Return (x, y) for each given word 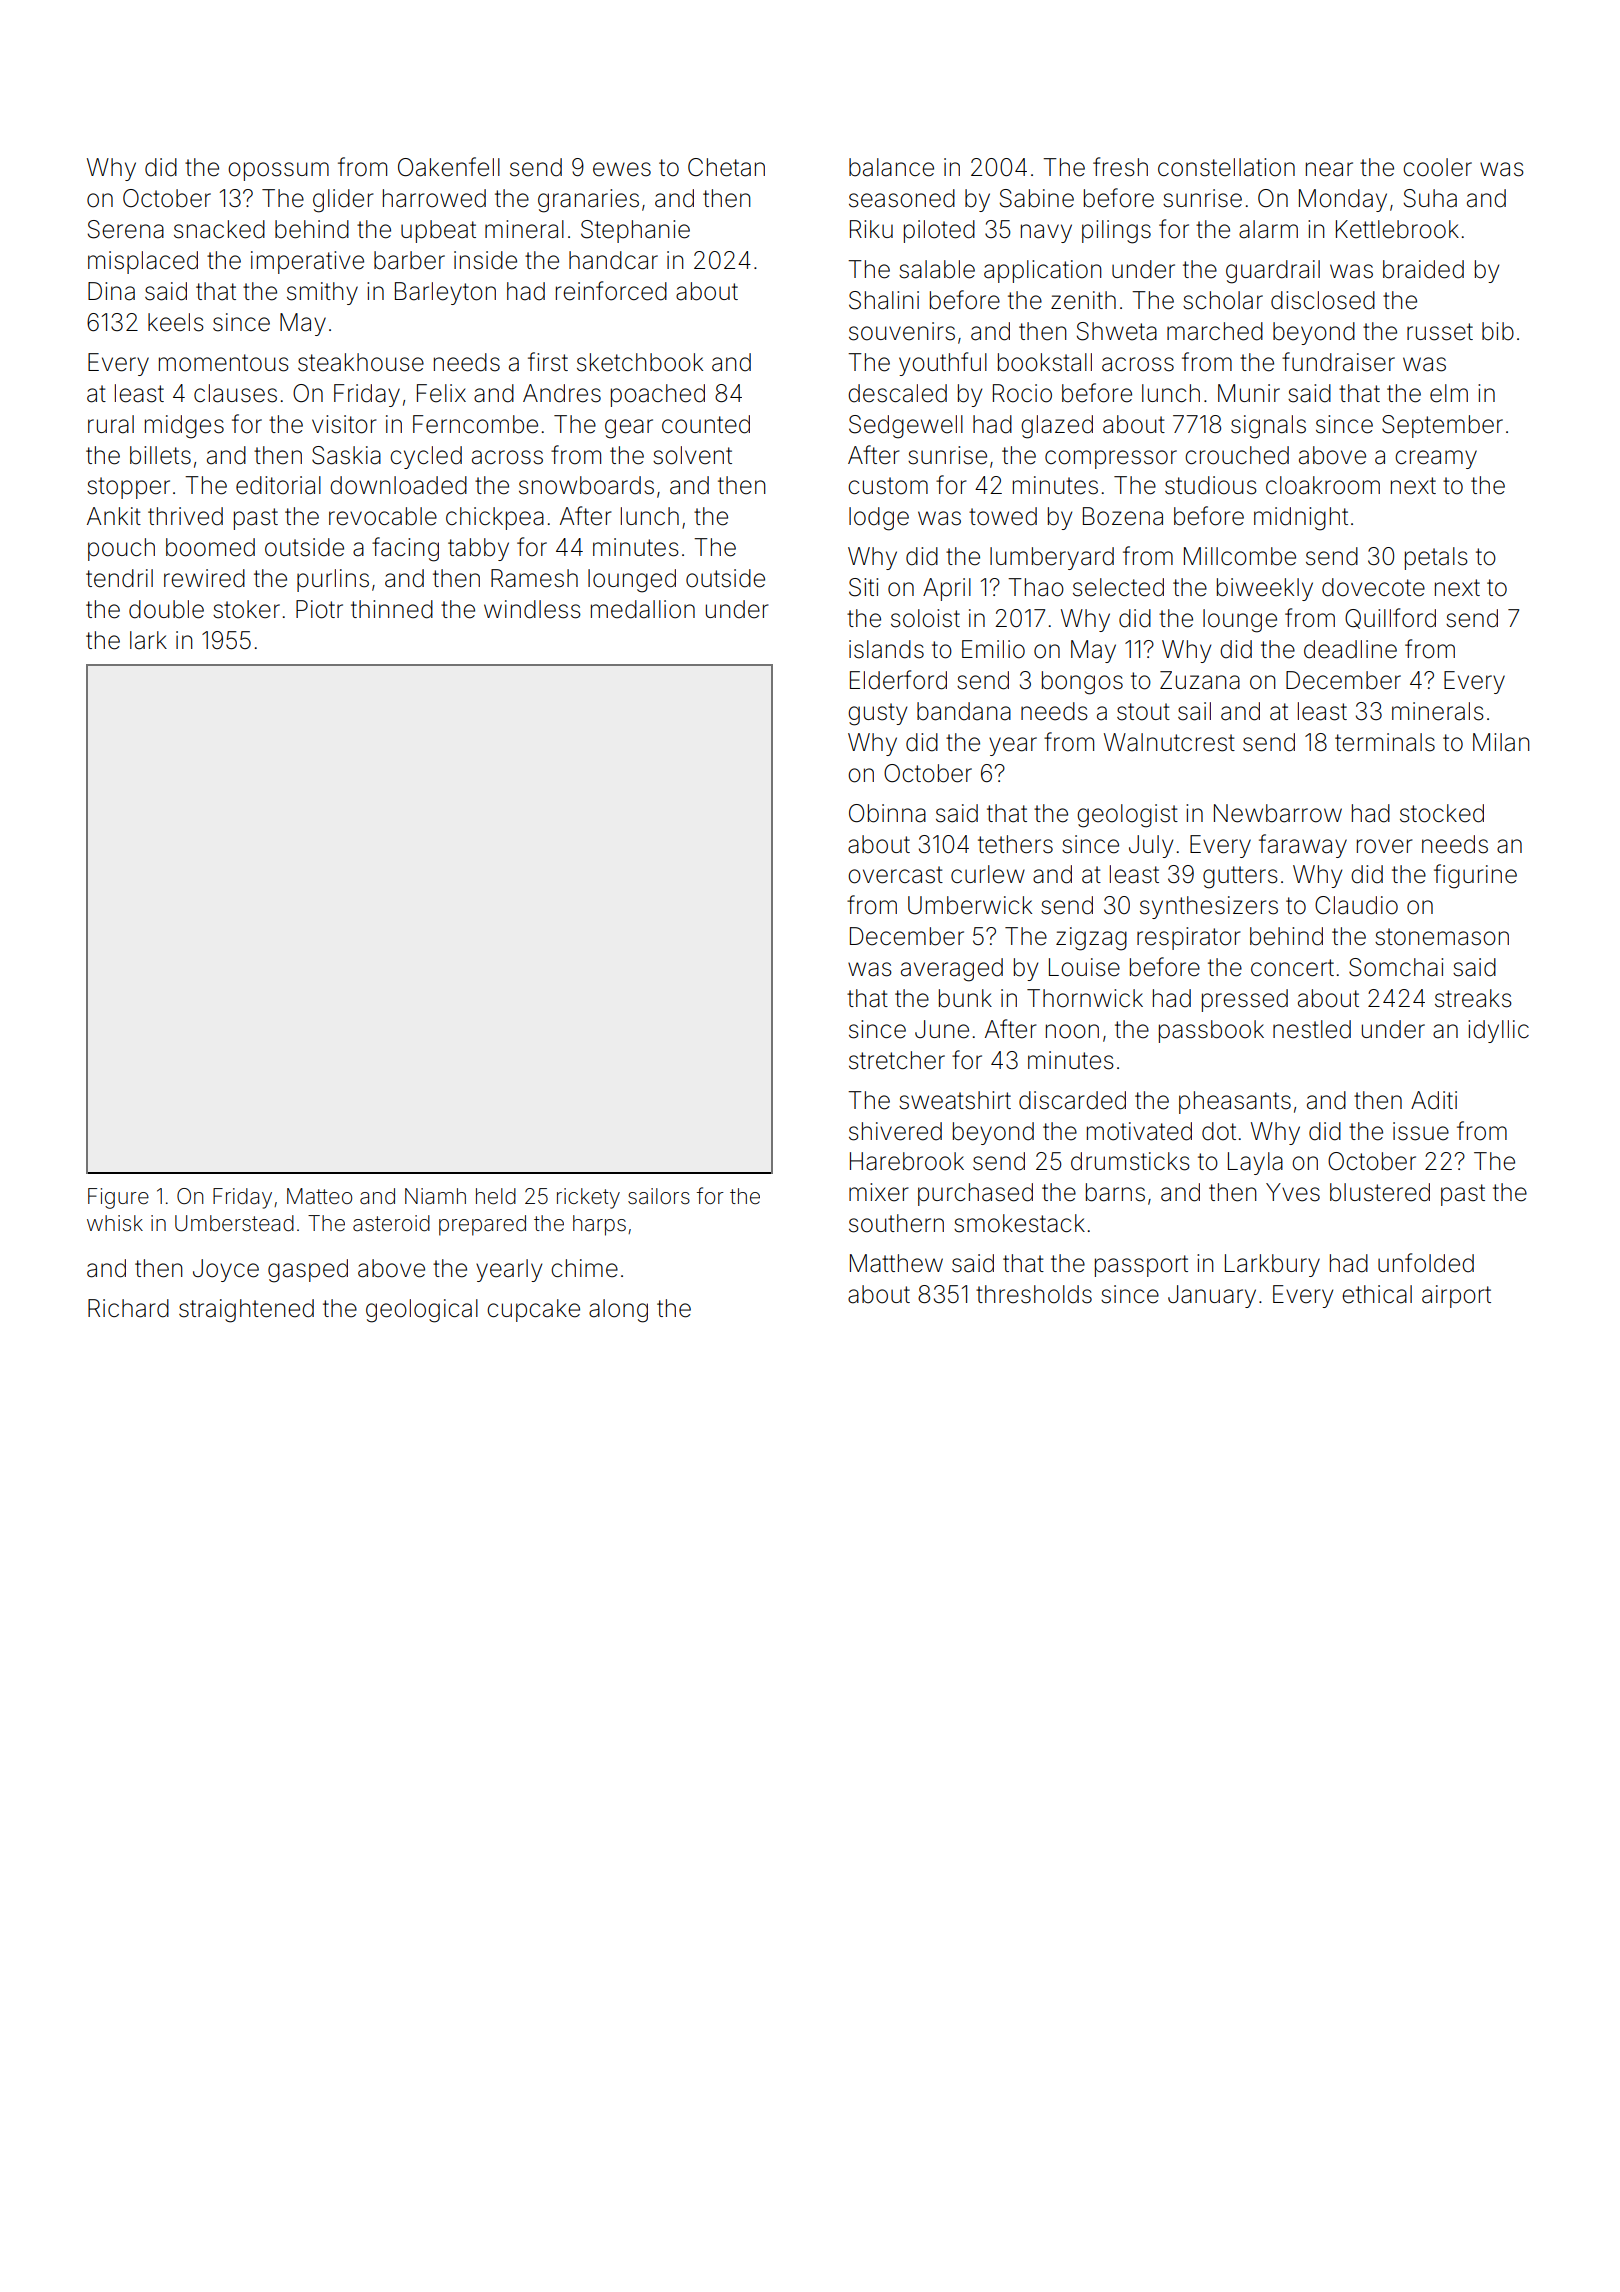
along (618, 1311)
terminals (1385, 742)
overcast (895, 875)
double (166, 609)
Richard (128, 1308)
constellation (1226, 167)
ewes (622, 169)
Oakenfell (449, 167)
